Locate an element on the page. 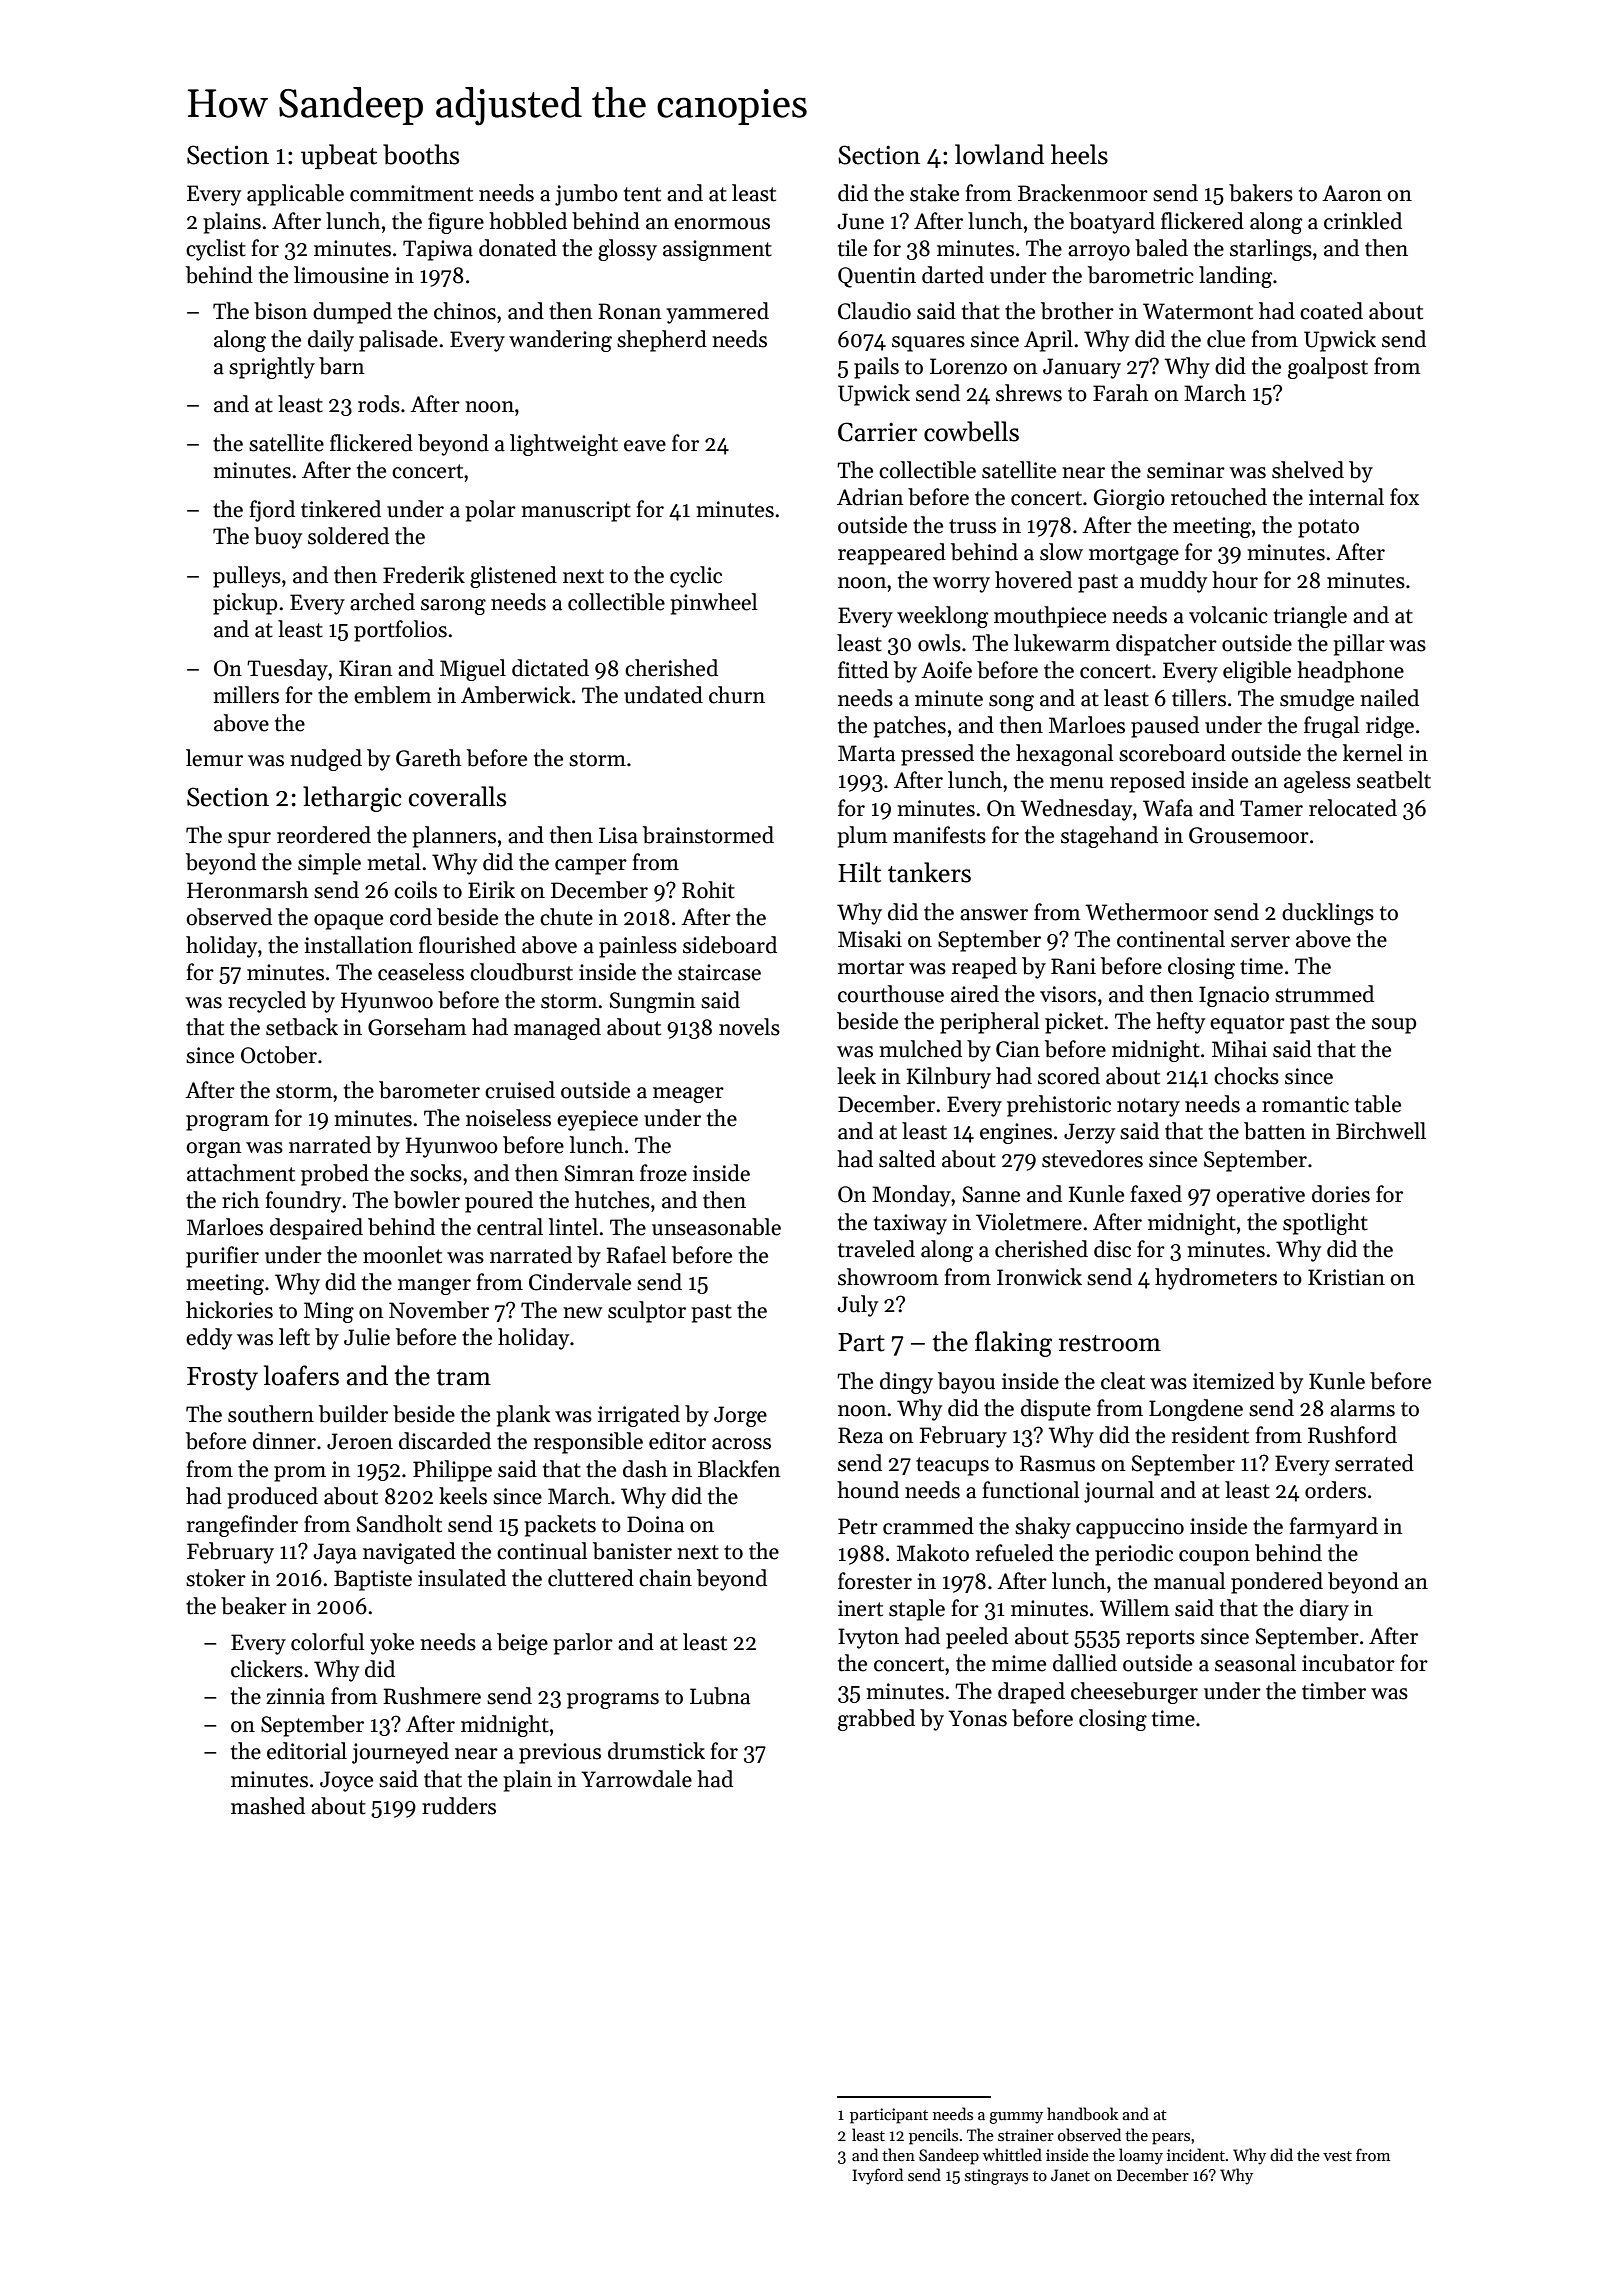  upbeat is located at coordinates (339, 156).
